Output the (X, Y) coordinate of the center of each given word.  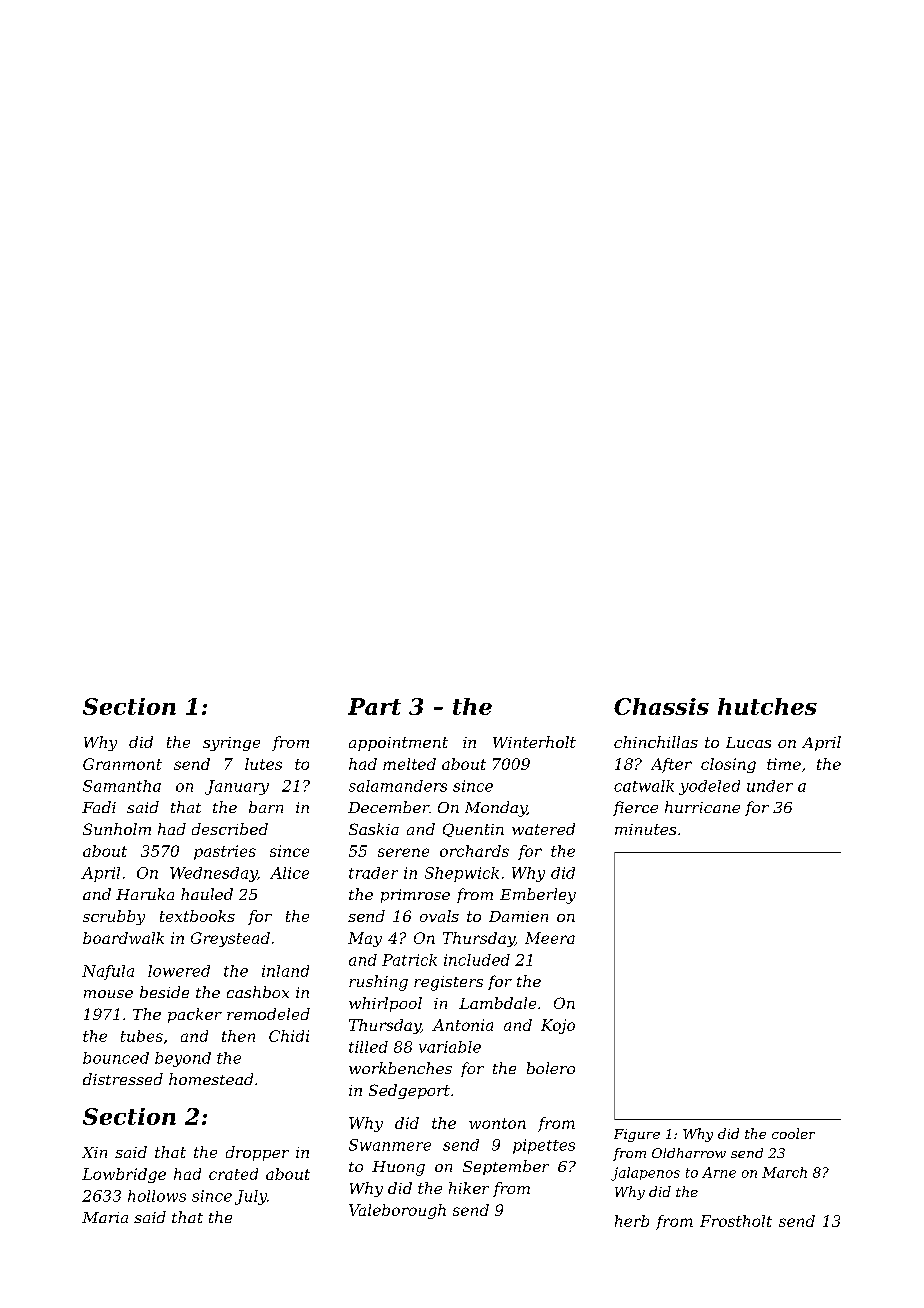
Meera (550, 938)
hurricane (702, 807)
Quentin (473, 830)
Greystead (230, 939)
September (506, 1167)
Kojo (558, 1026)
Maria (105, 1217)
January (237, 787)
